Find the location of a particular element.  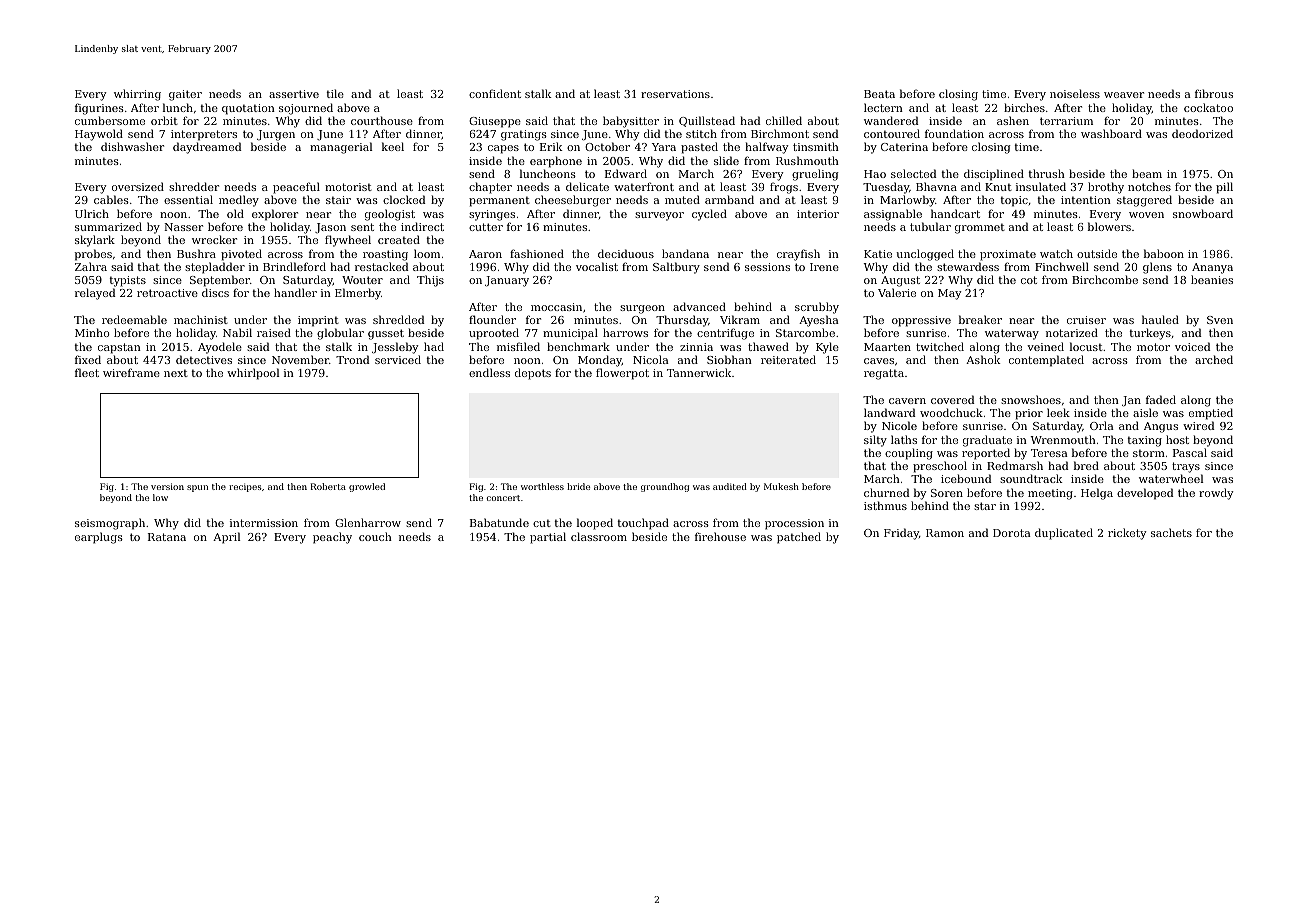

Ananya is located at coordinates (1212, 268).
